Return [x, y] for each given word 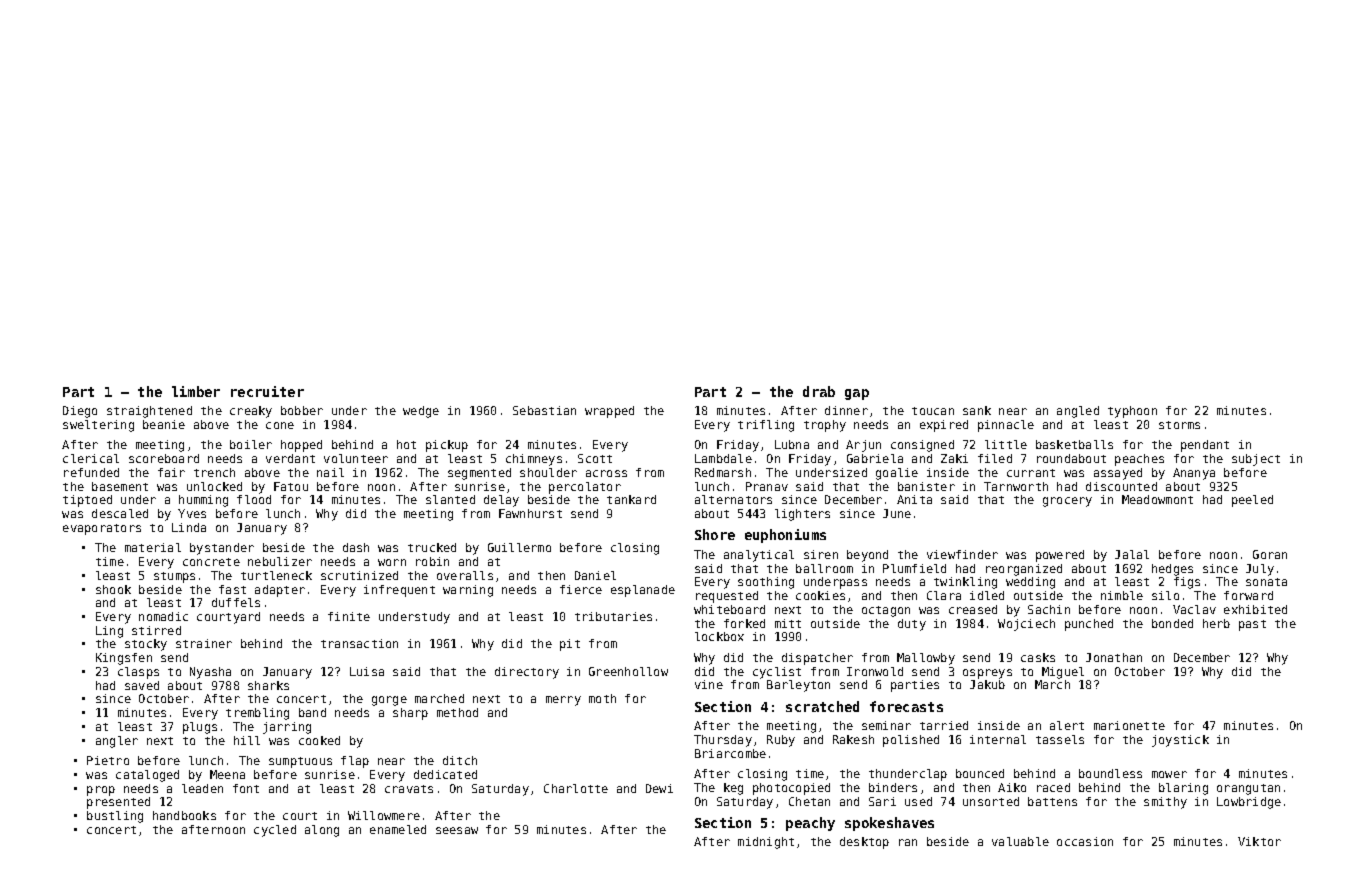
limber [196, 391]
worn [392, 562]
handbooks [184, 815]
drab [819, 391]
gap [857, 394]
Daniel [595, 575]
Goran [1270, 554]
